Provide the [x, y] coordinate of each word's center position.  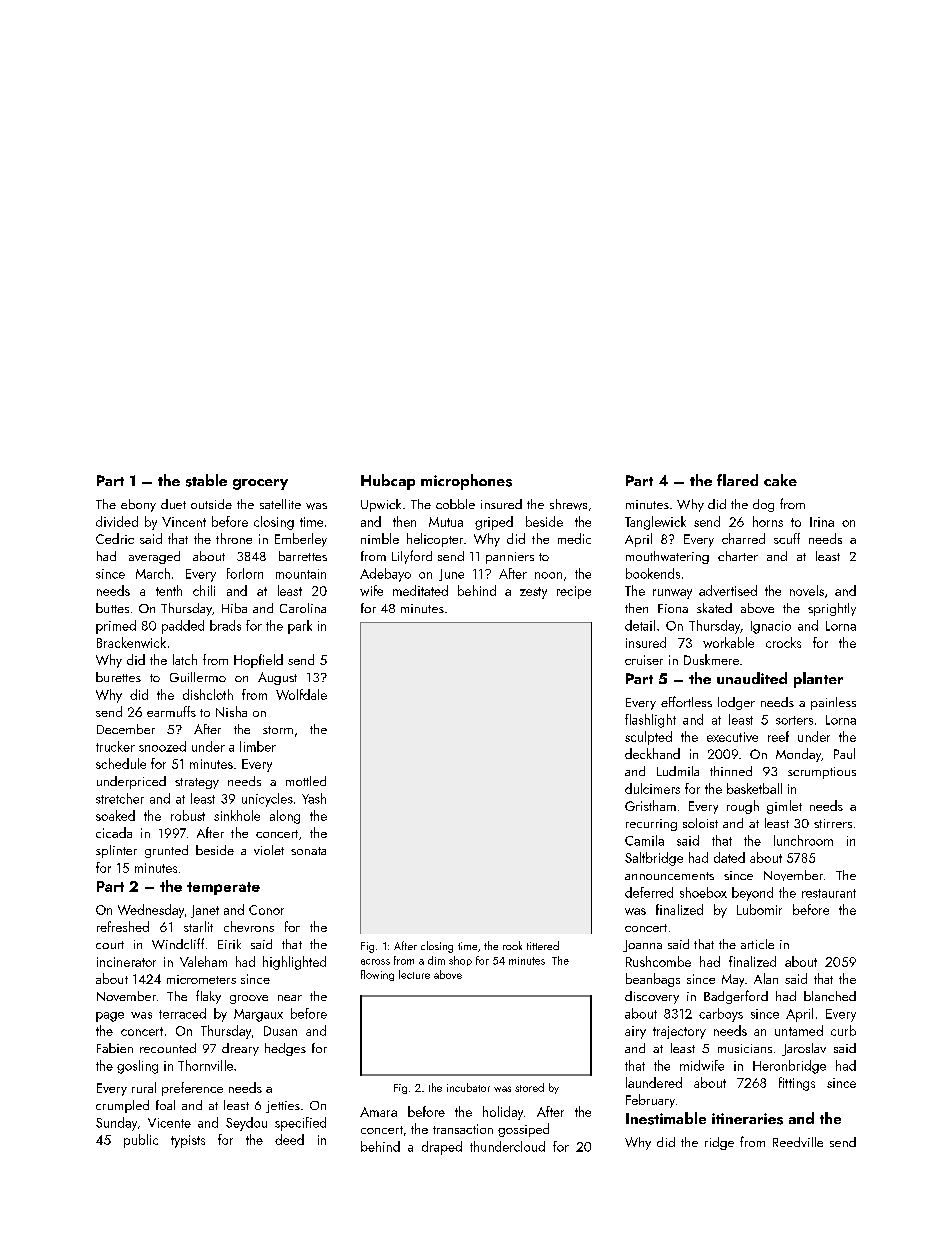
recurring [651, 825]
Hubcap [388, 482]
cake [780, 480]
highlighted [294, 963]
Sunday [116, 1124]
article [757, 944]
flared [737, 480]
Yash [314, 798]
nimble [380, 538]
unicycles [267, 800]
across [375, 962]
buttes [112, 608]
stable [206, 480]
